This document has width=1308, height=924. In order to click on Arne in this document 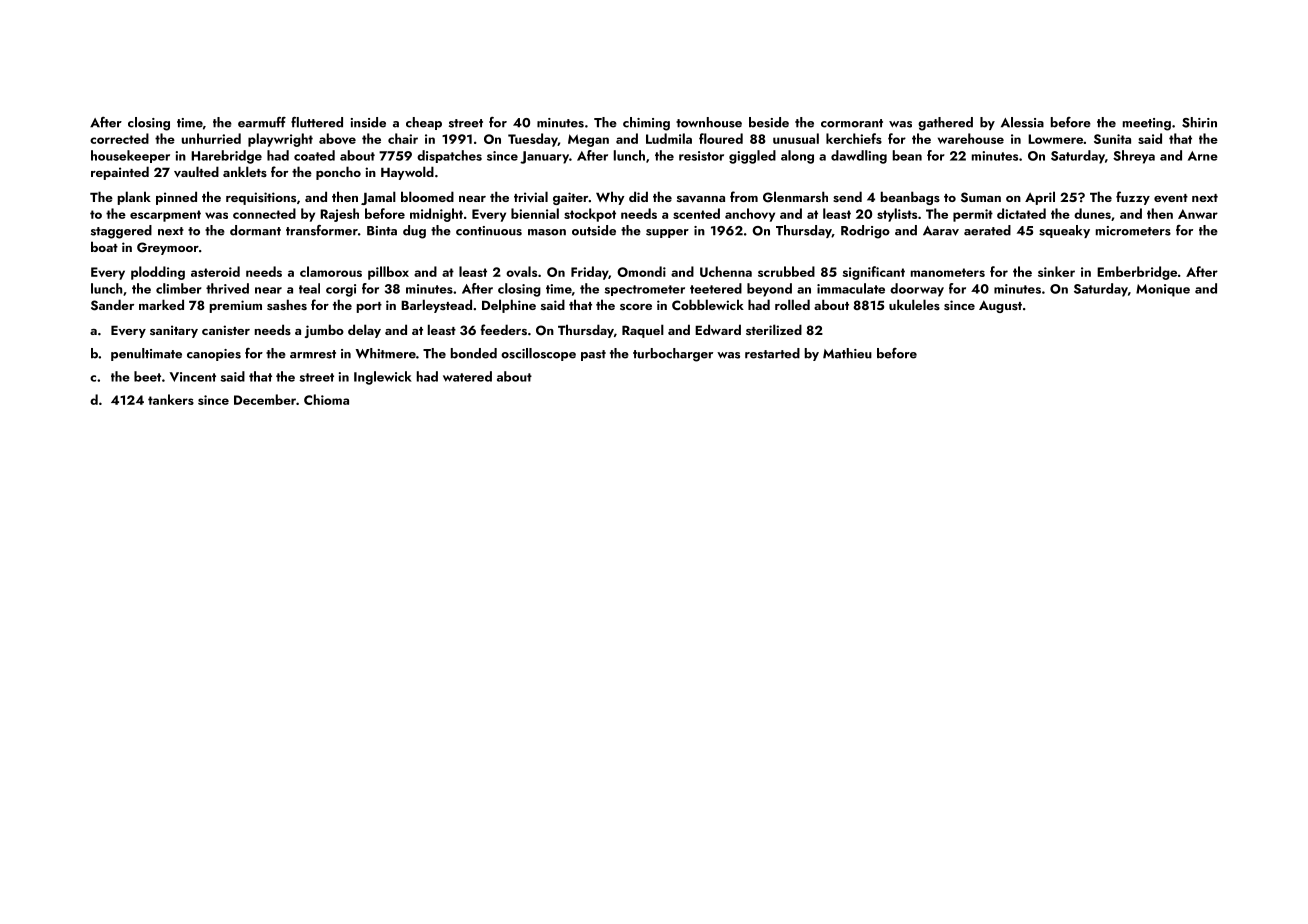, I will do `click(1203, 156)`.
